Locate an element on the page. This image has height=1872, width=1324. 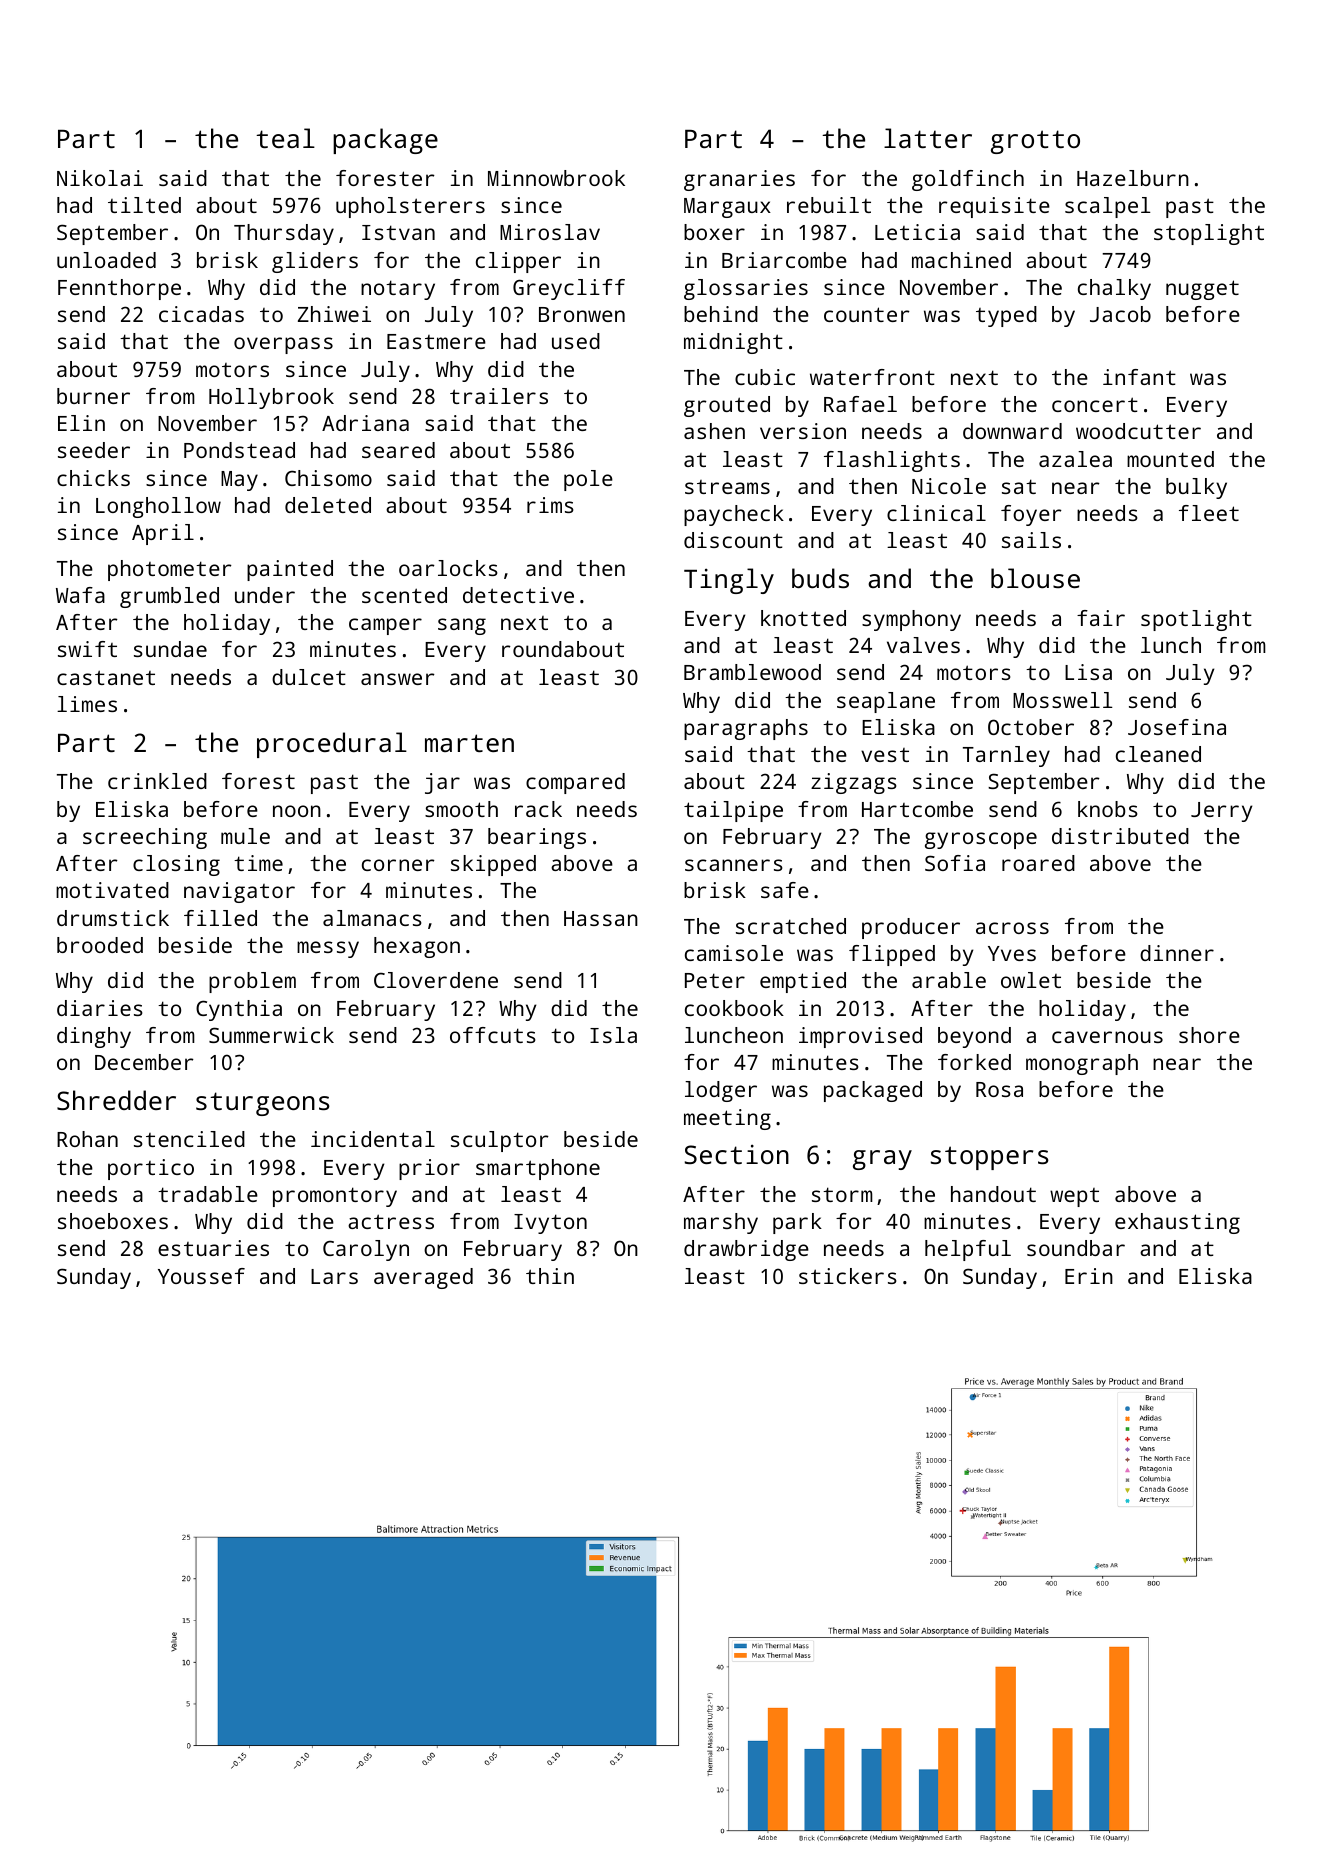
Istvan is located at coordinates (398, 232).
